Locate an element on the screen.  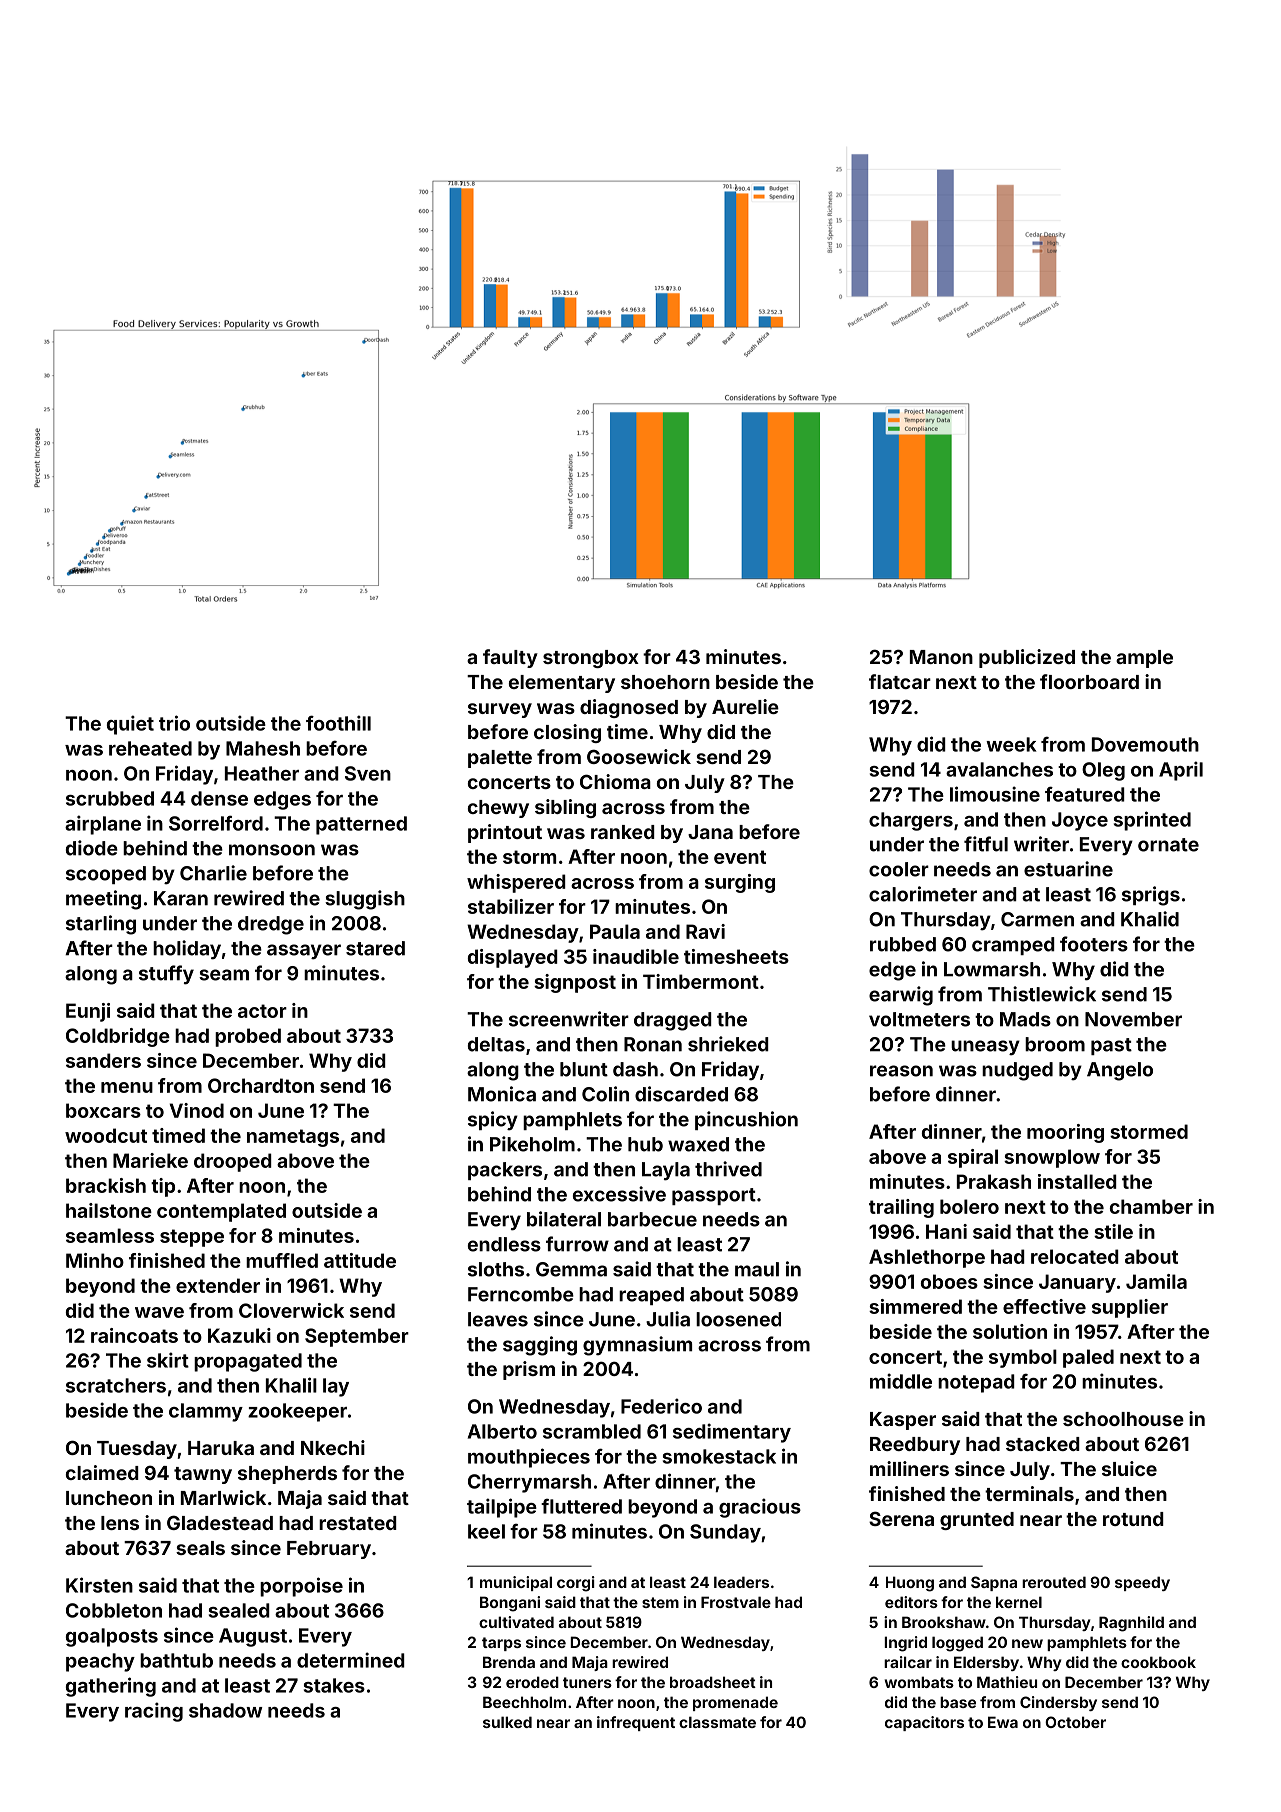
faulty is located at coordinates (510, 658).
